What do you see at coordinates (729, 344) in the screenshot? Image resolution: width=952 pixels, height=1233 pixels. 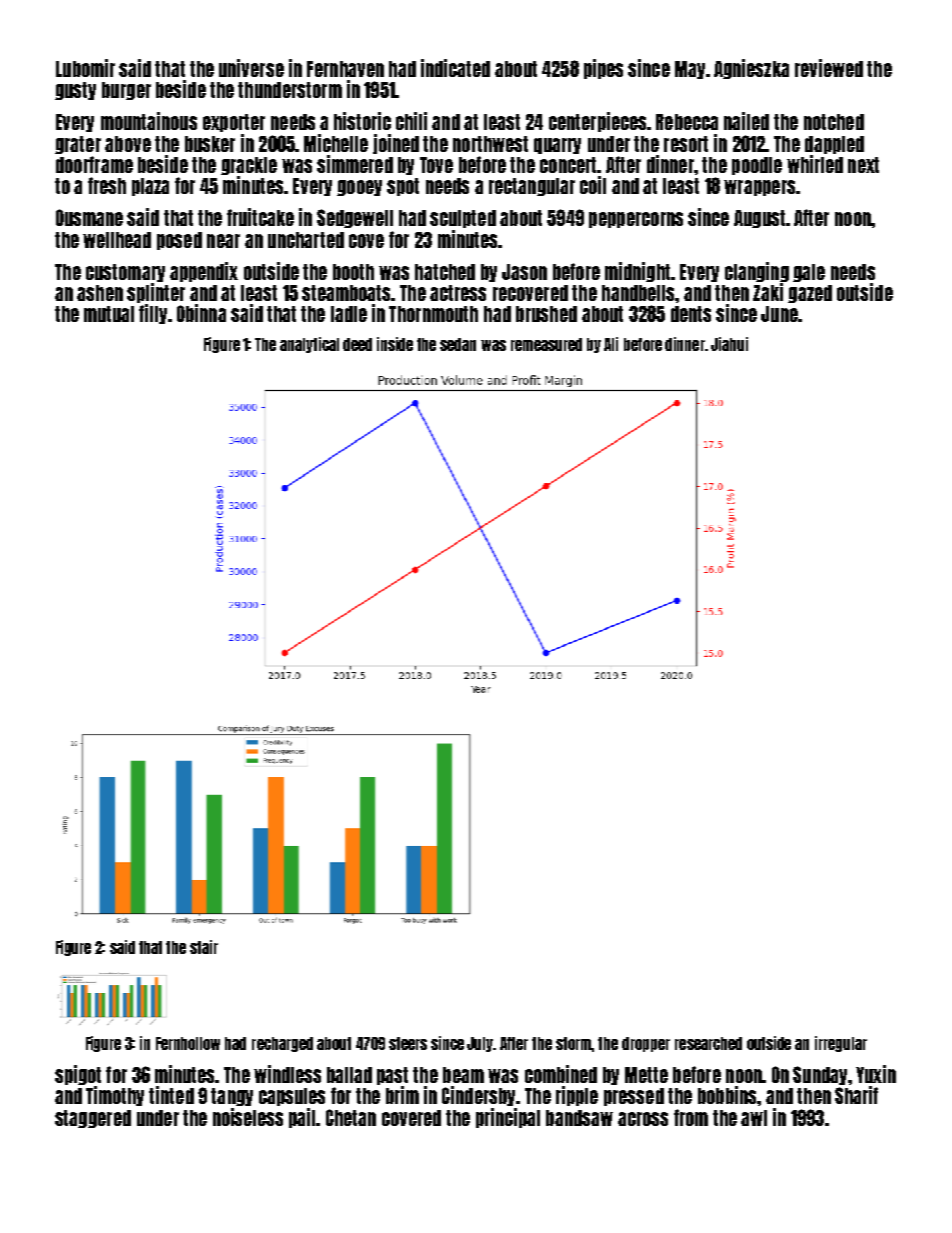 I see `Jiahui` at bounding box center [729, 344].
